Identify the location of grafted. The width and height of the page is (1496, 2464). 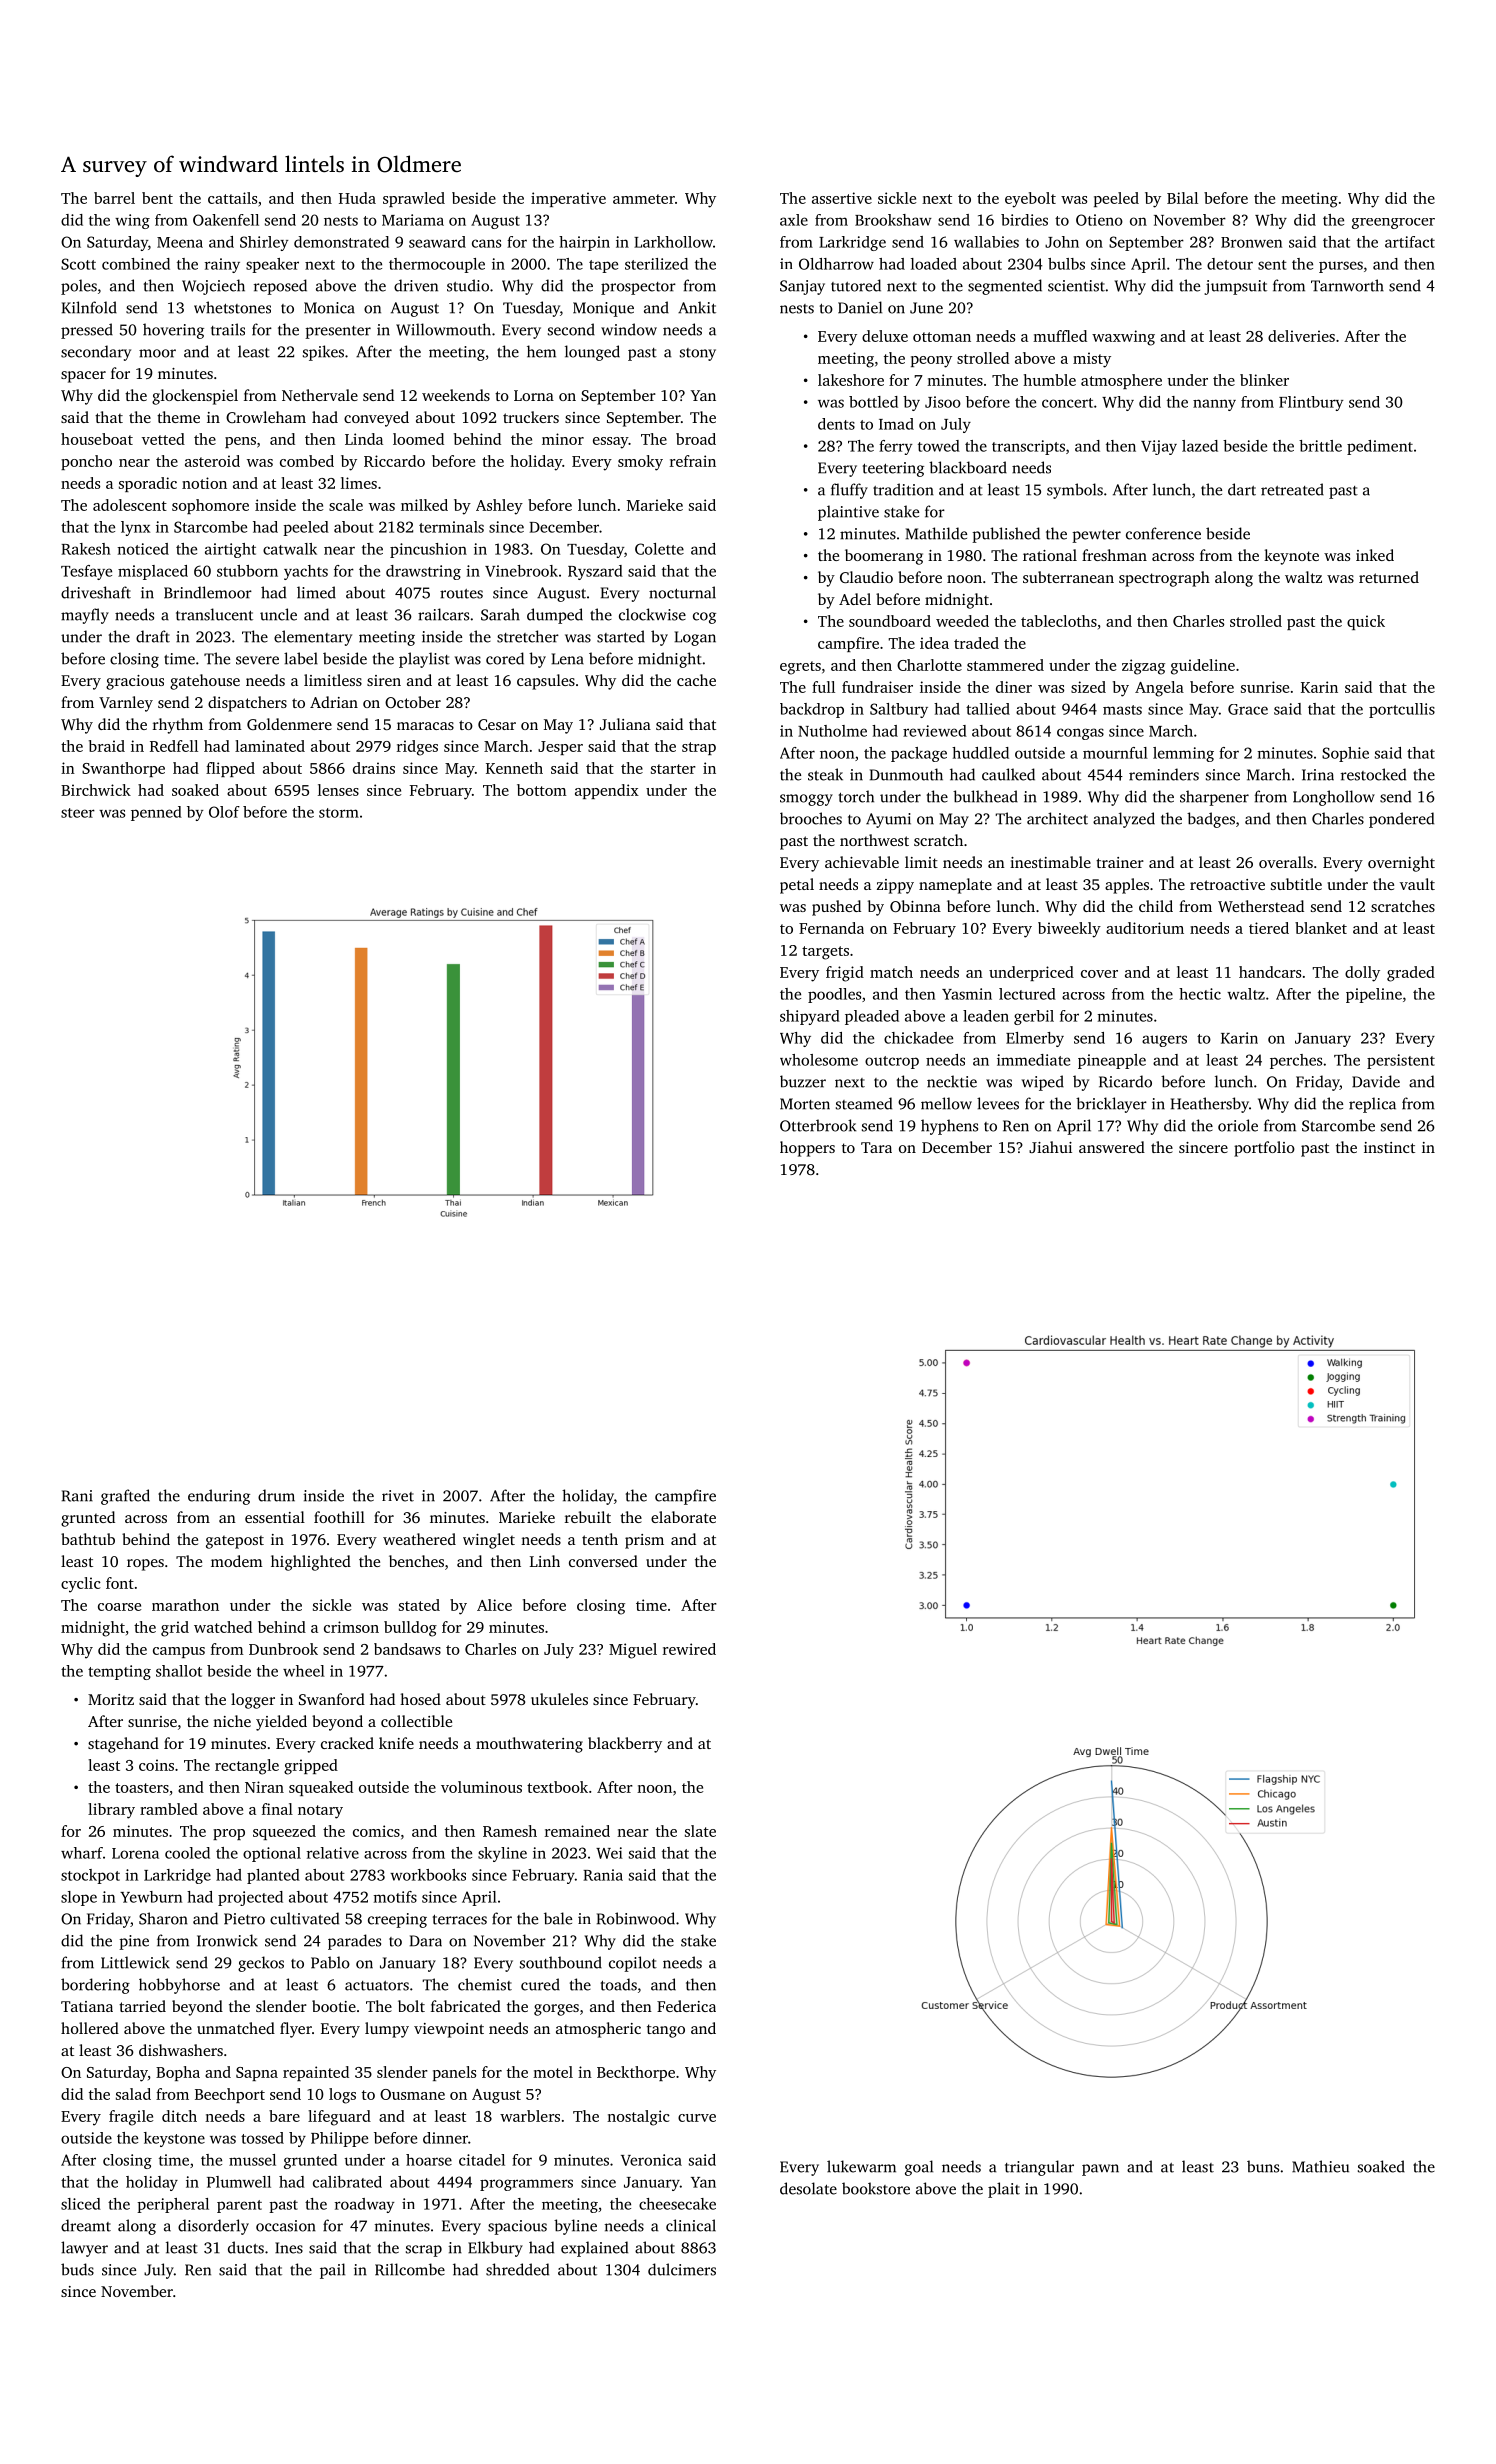
(125, 1497).
